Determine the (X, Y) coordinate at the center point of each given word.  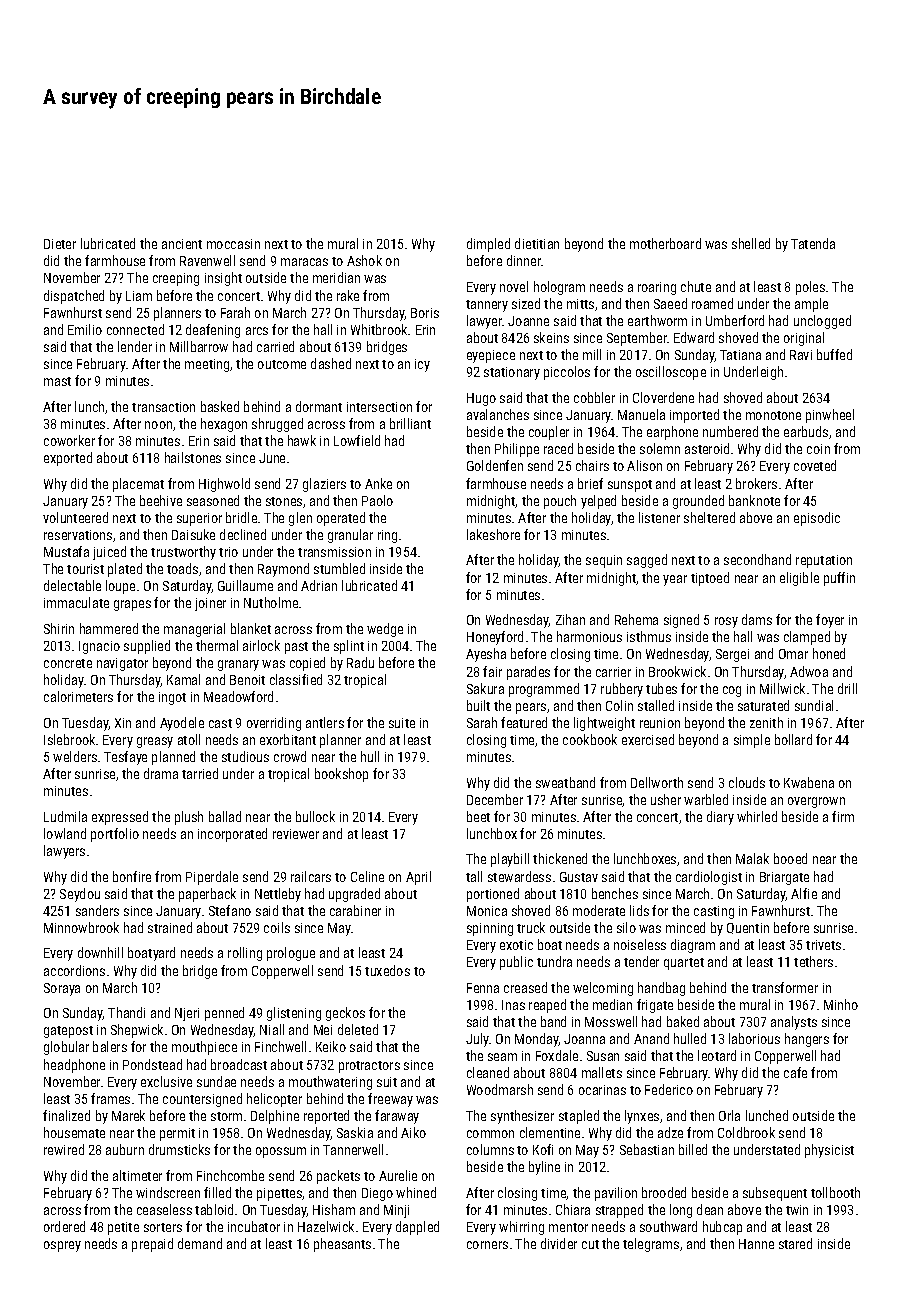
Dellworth (657, 782)
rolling (245, 954)
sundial (814, 705)
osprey (62, 1246)
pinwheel (830, 416)
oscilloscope (671, 373)
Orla (729, 1115)
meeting (207, 365)
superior (199, 519)
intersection (379, 407)
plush (189, 818)
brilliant (410, 423)
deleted (358, 1029)
